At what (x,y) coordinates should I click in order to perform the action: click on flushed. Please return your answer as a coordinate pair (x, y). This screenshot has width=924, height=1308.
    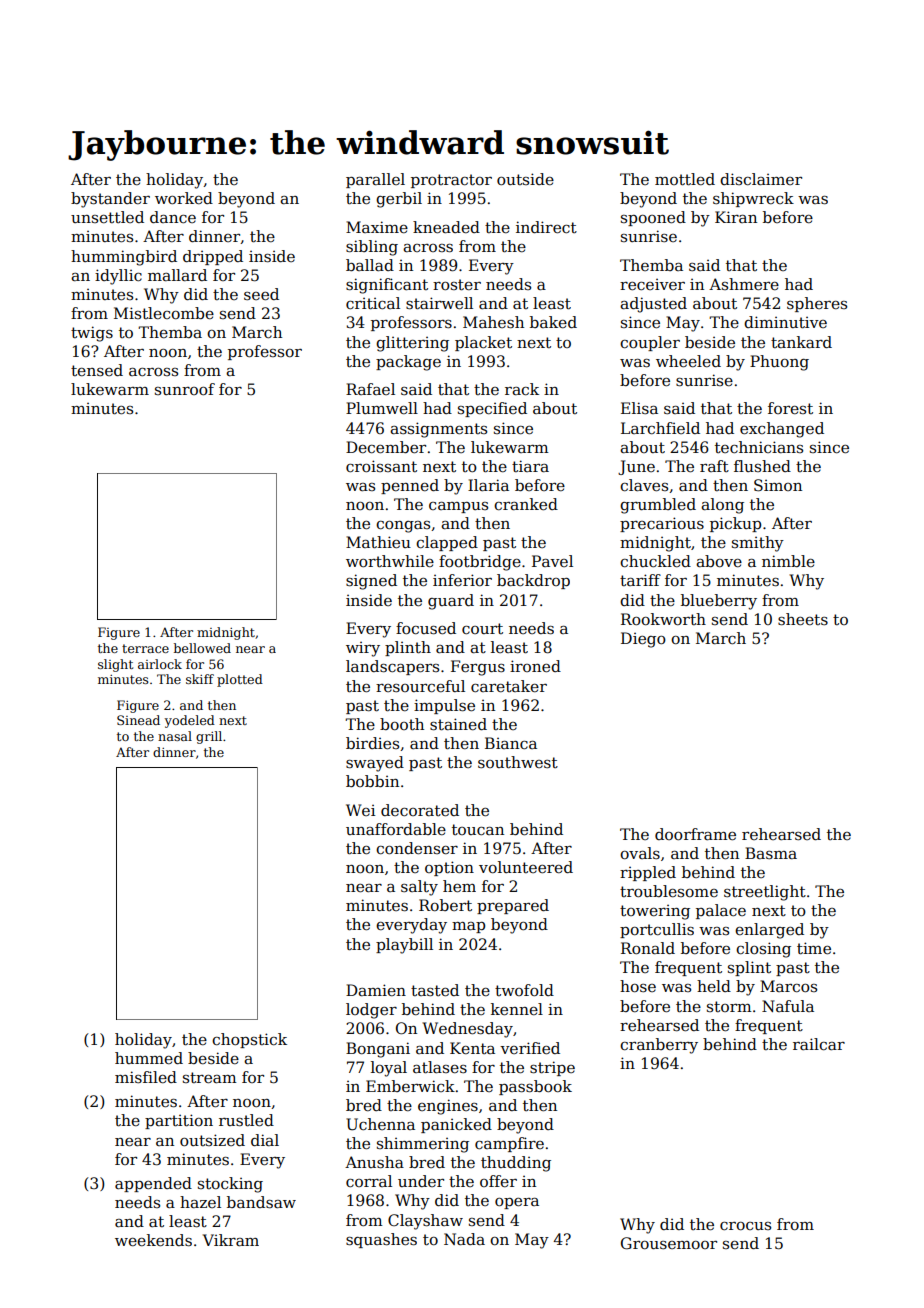
    Looking at the image, I should click on (762, 466).
